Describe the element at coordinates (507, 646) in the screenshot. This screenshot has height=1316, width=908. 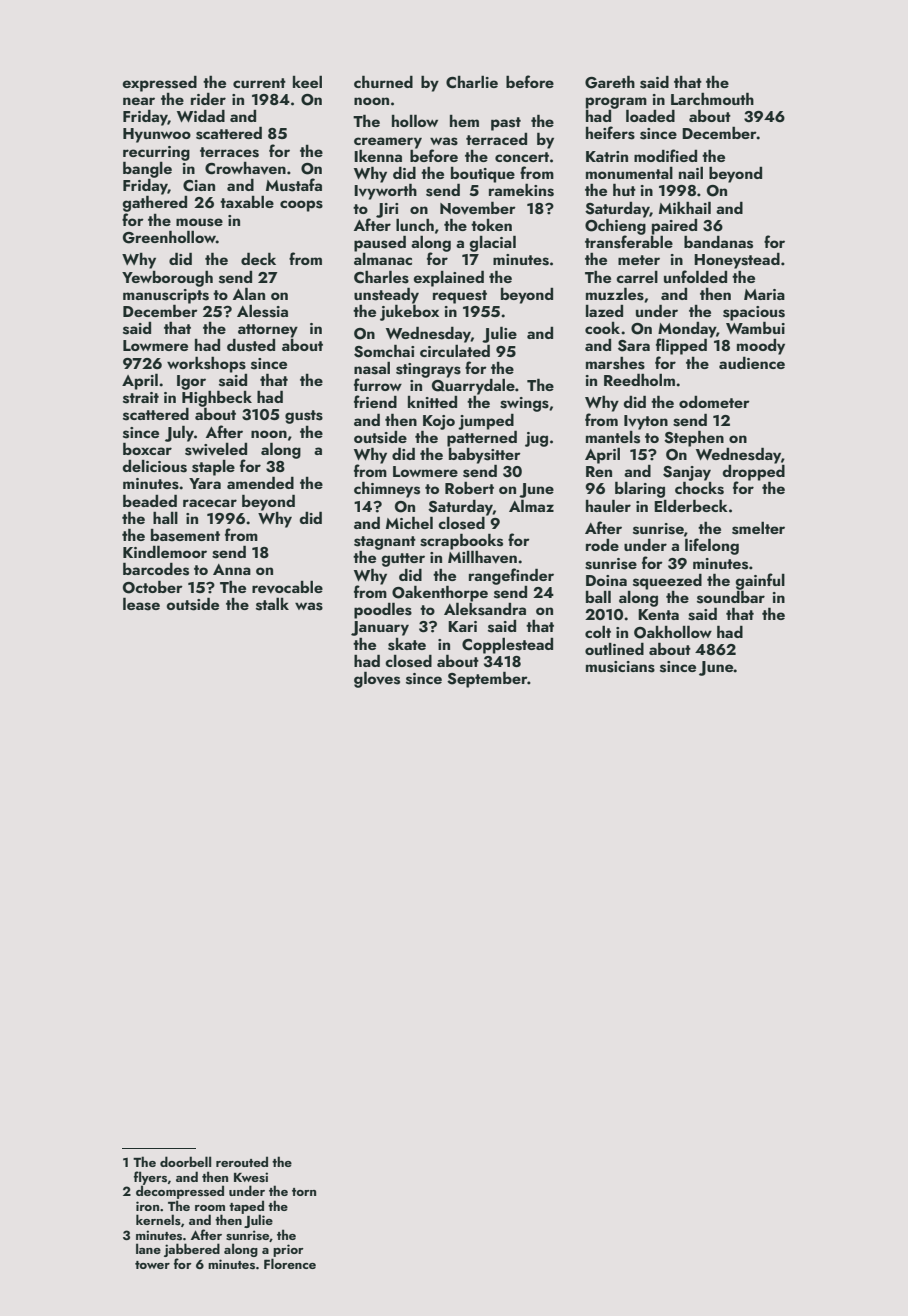
I see `Copplestead` at that location.
